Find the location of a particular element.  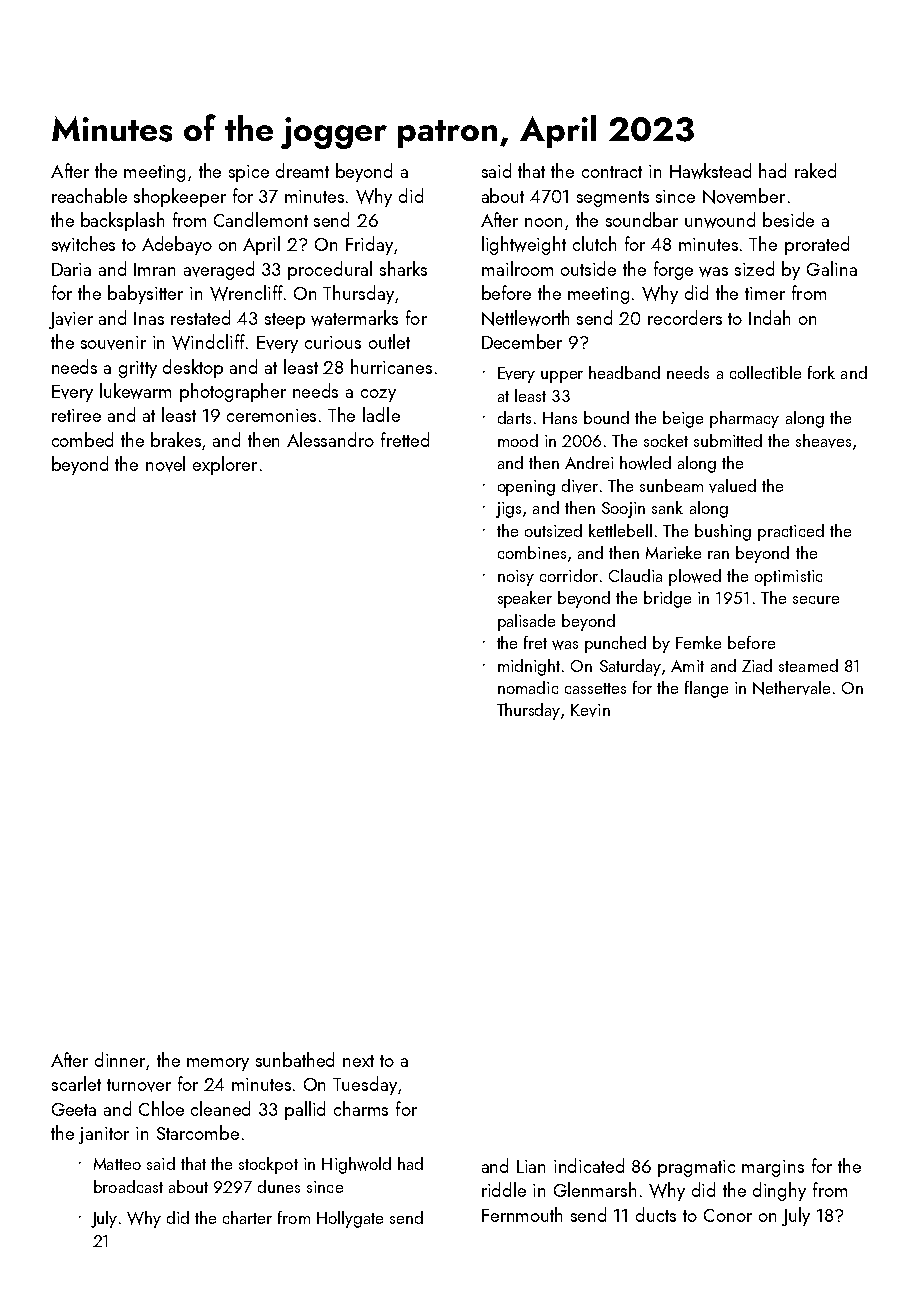

margins is located at coordinates (773, 1168).
